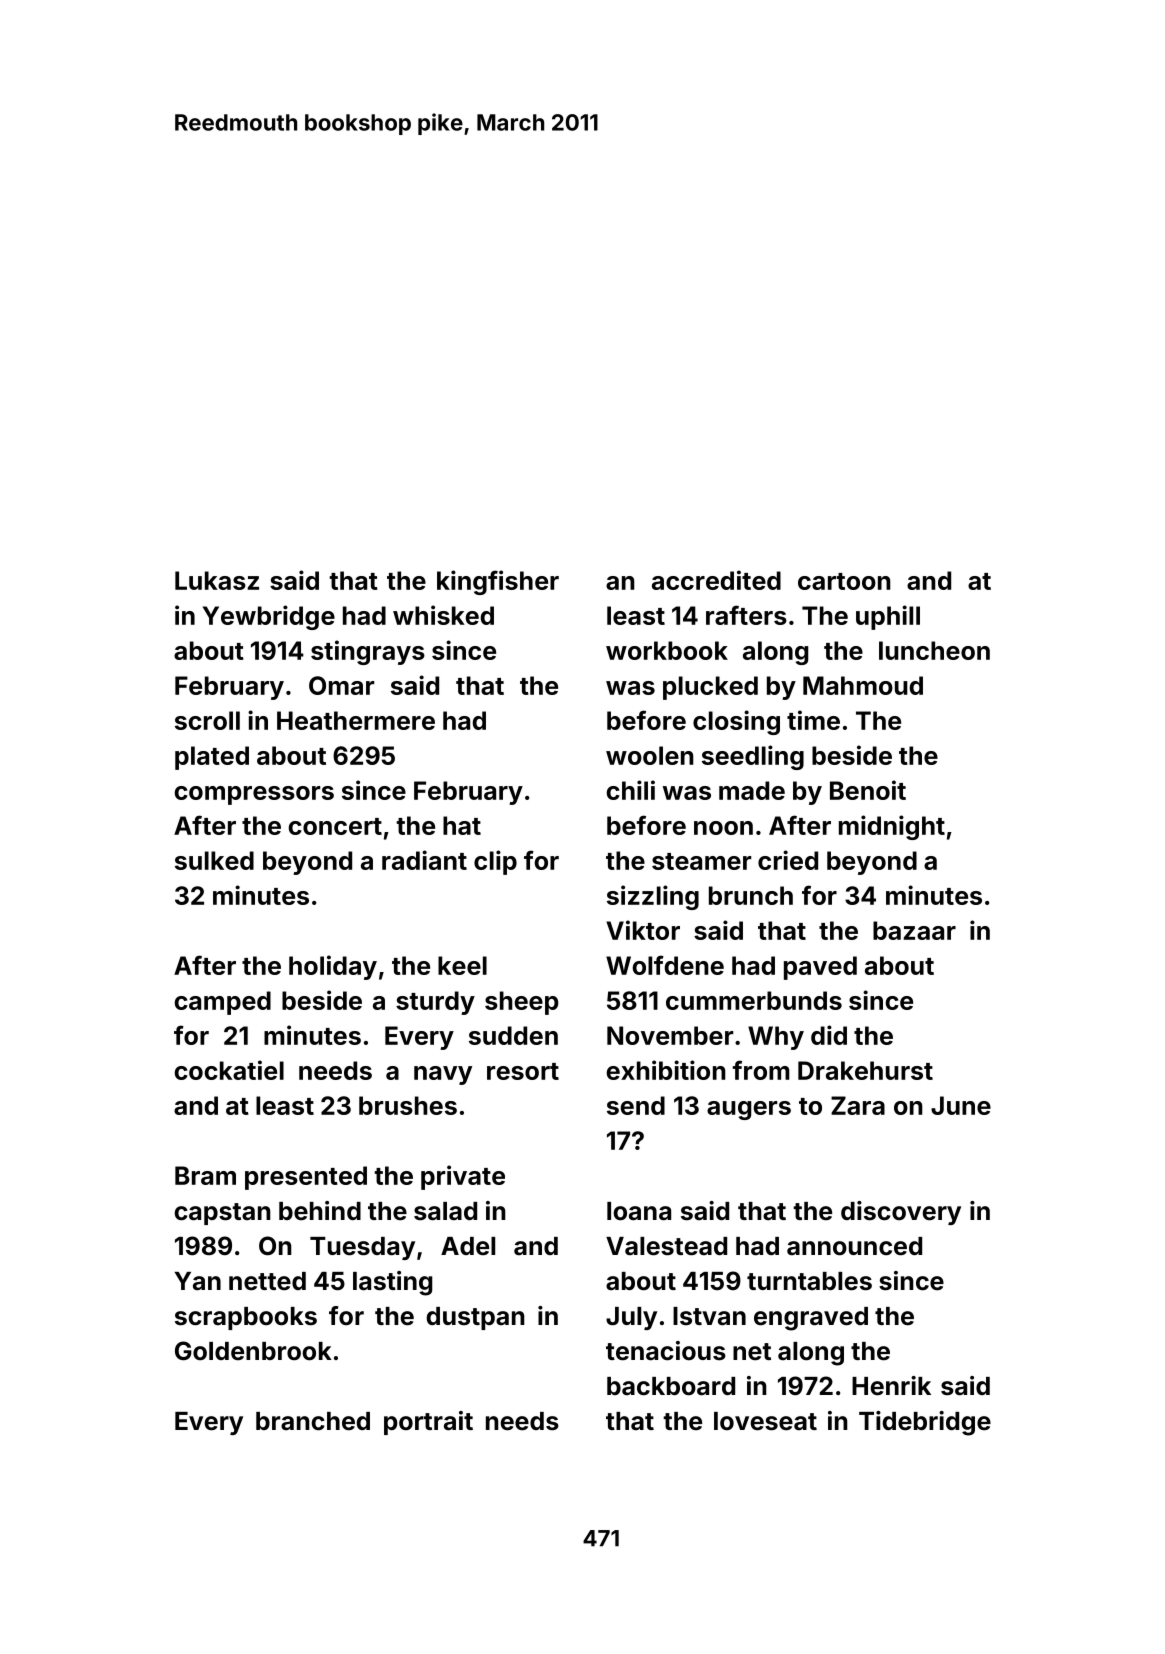  I want to click on sizzling, so click(653, 897).
